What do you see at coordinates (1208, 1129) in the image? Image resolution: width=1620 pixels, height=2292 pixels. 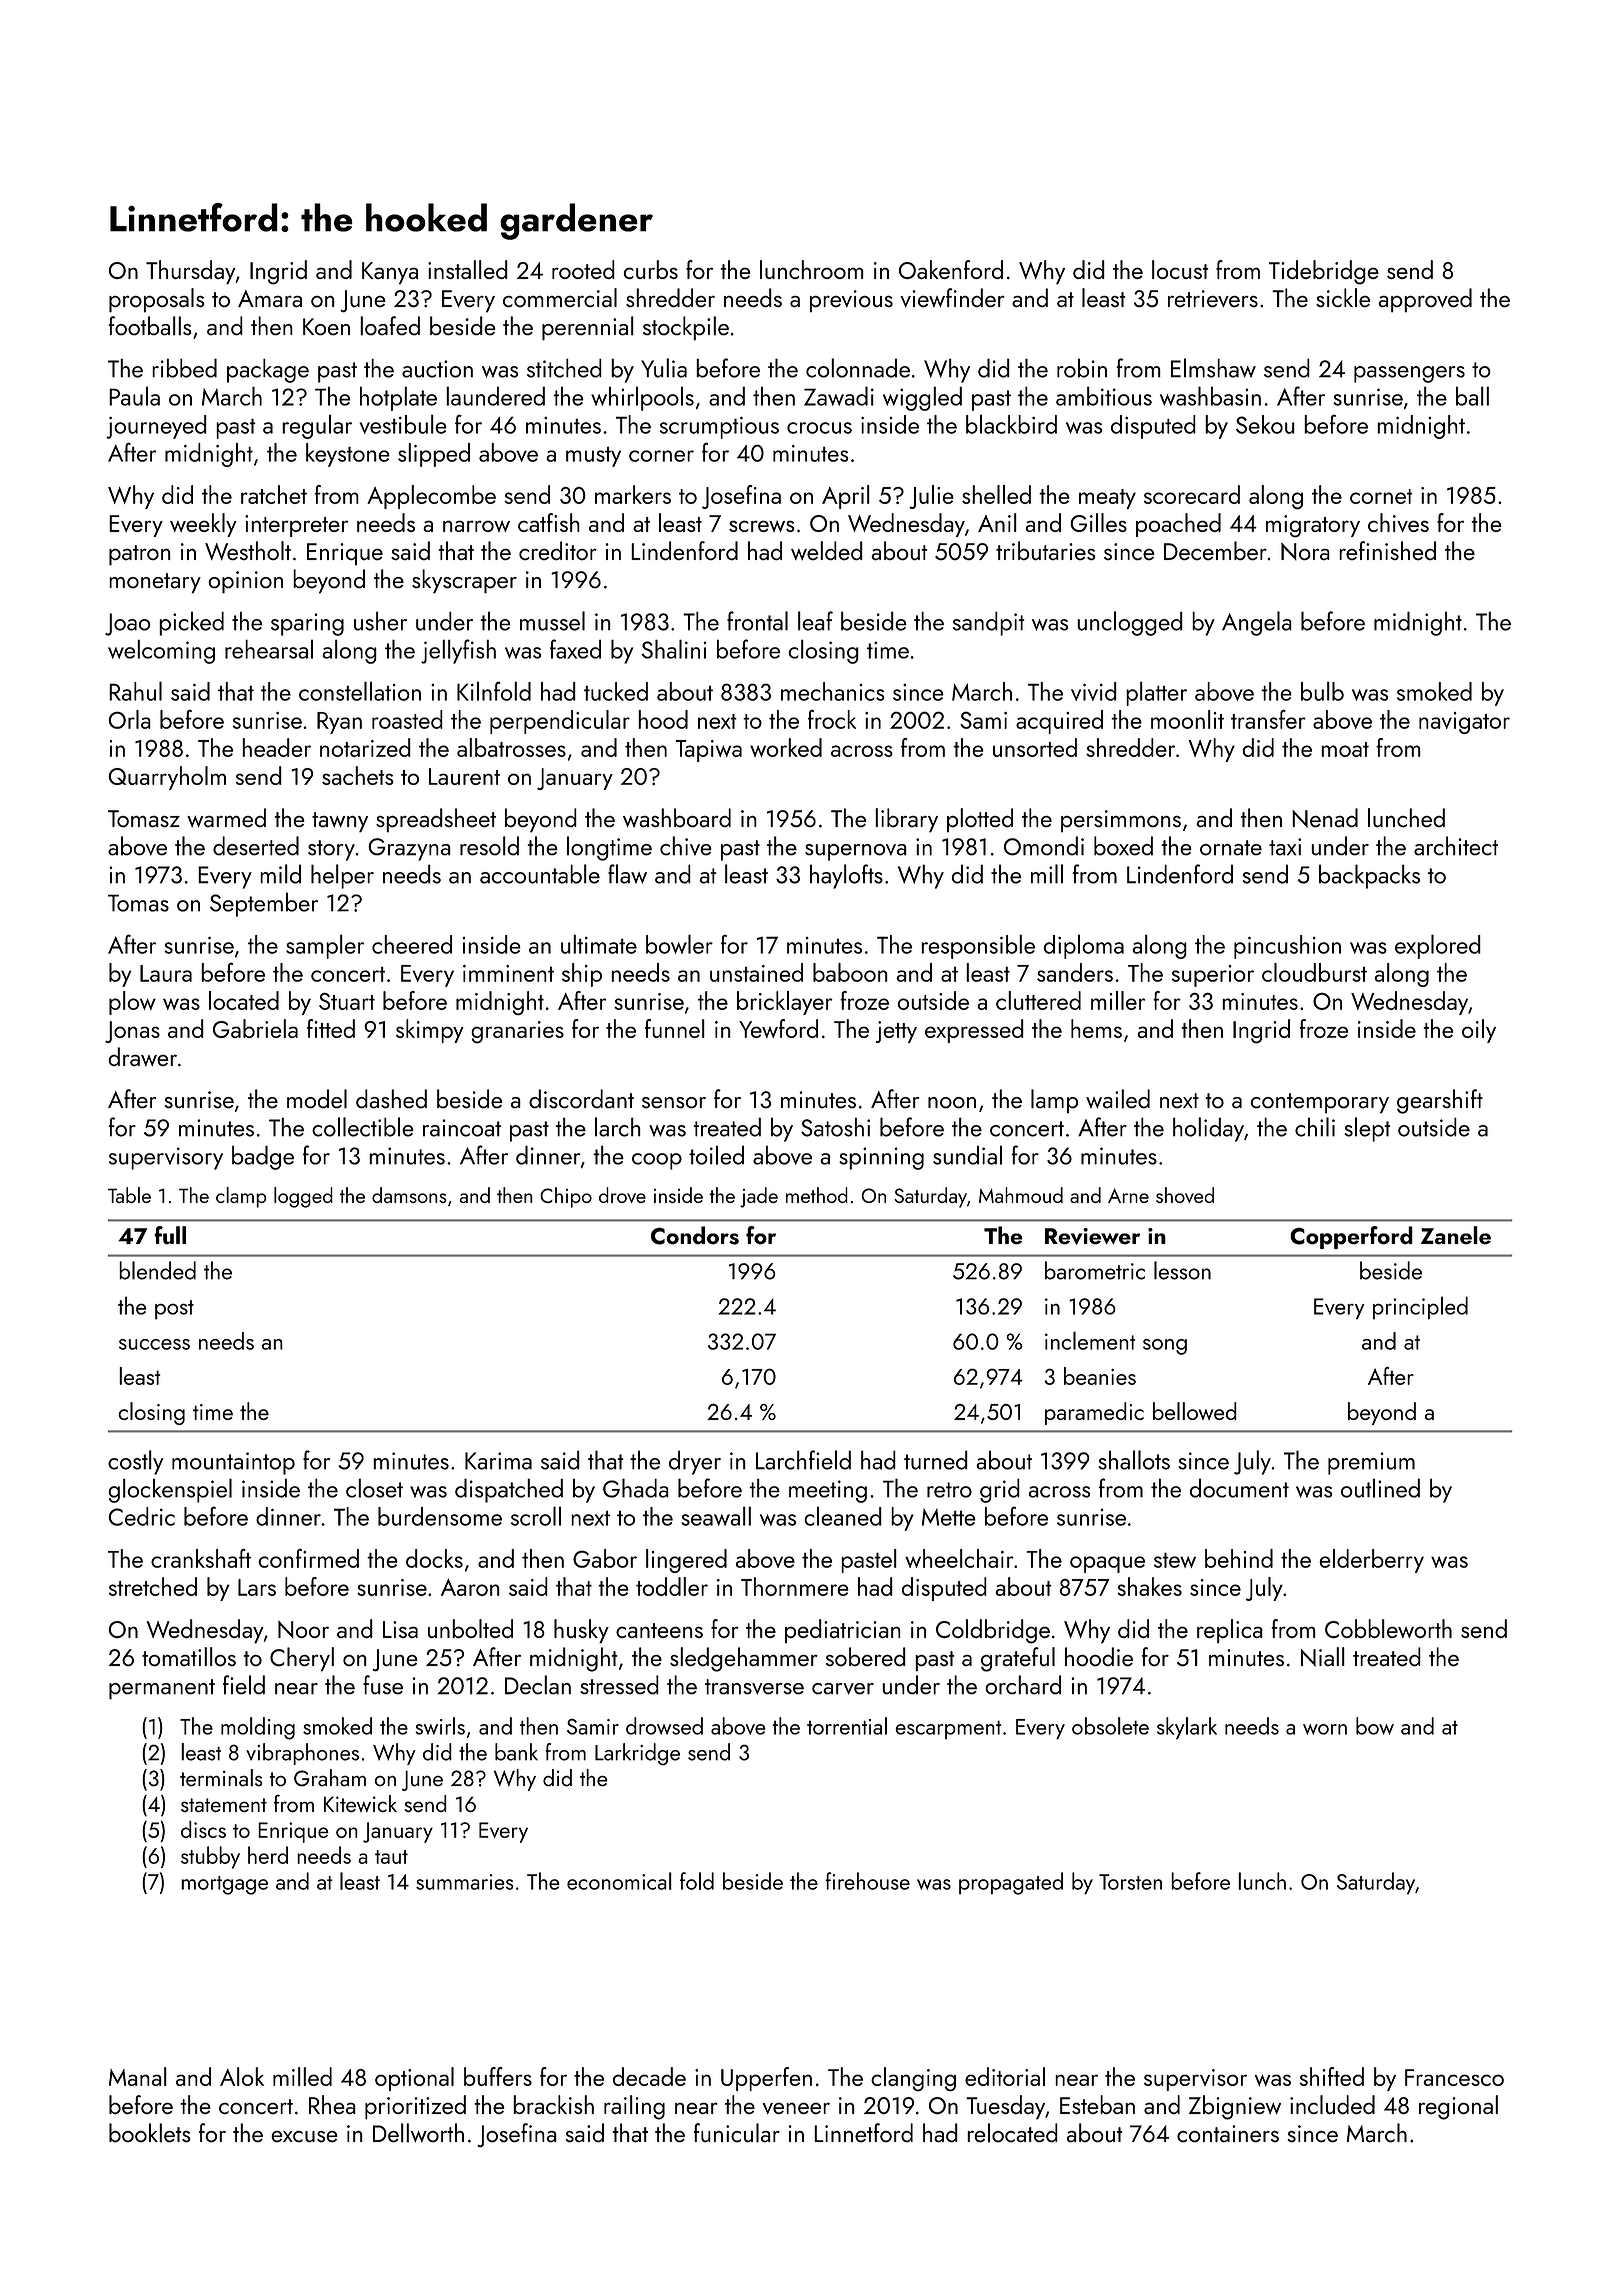 I see `holiday` at bounding box center [1208, 1129].
